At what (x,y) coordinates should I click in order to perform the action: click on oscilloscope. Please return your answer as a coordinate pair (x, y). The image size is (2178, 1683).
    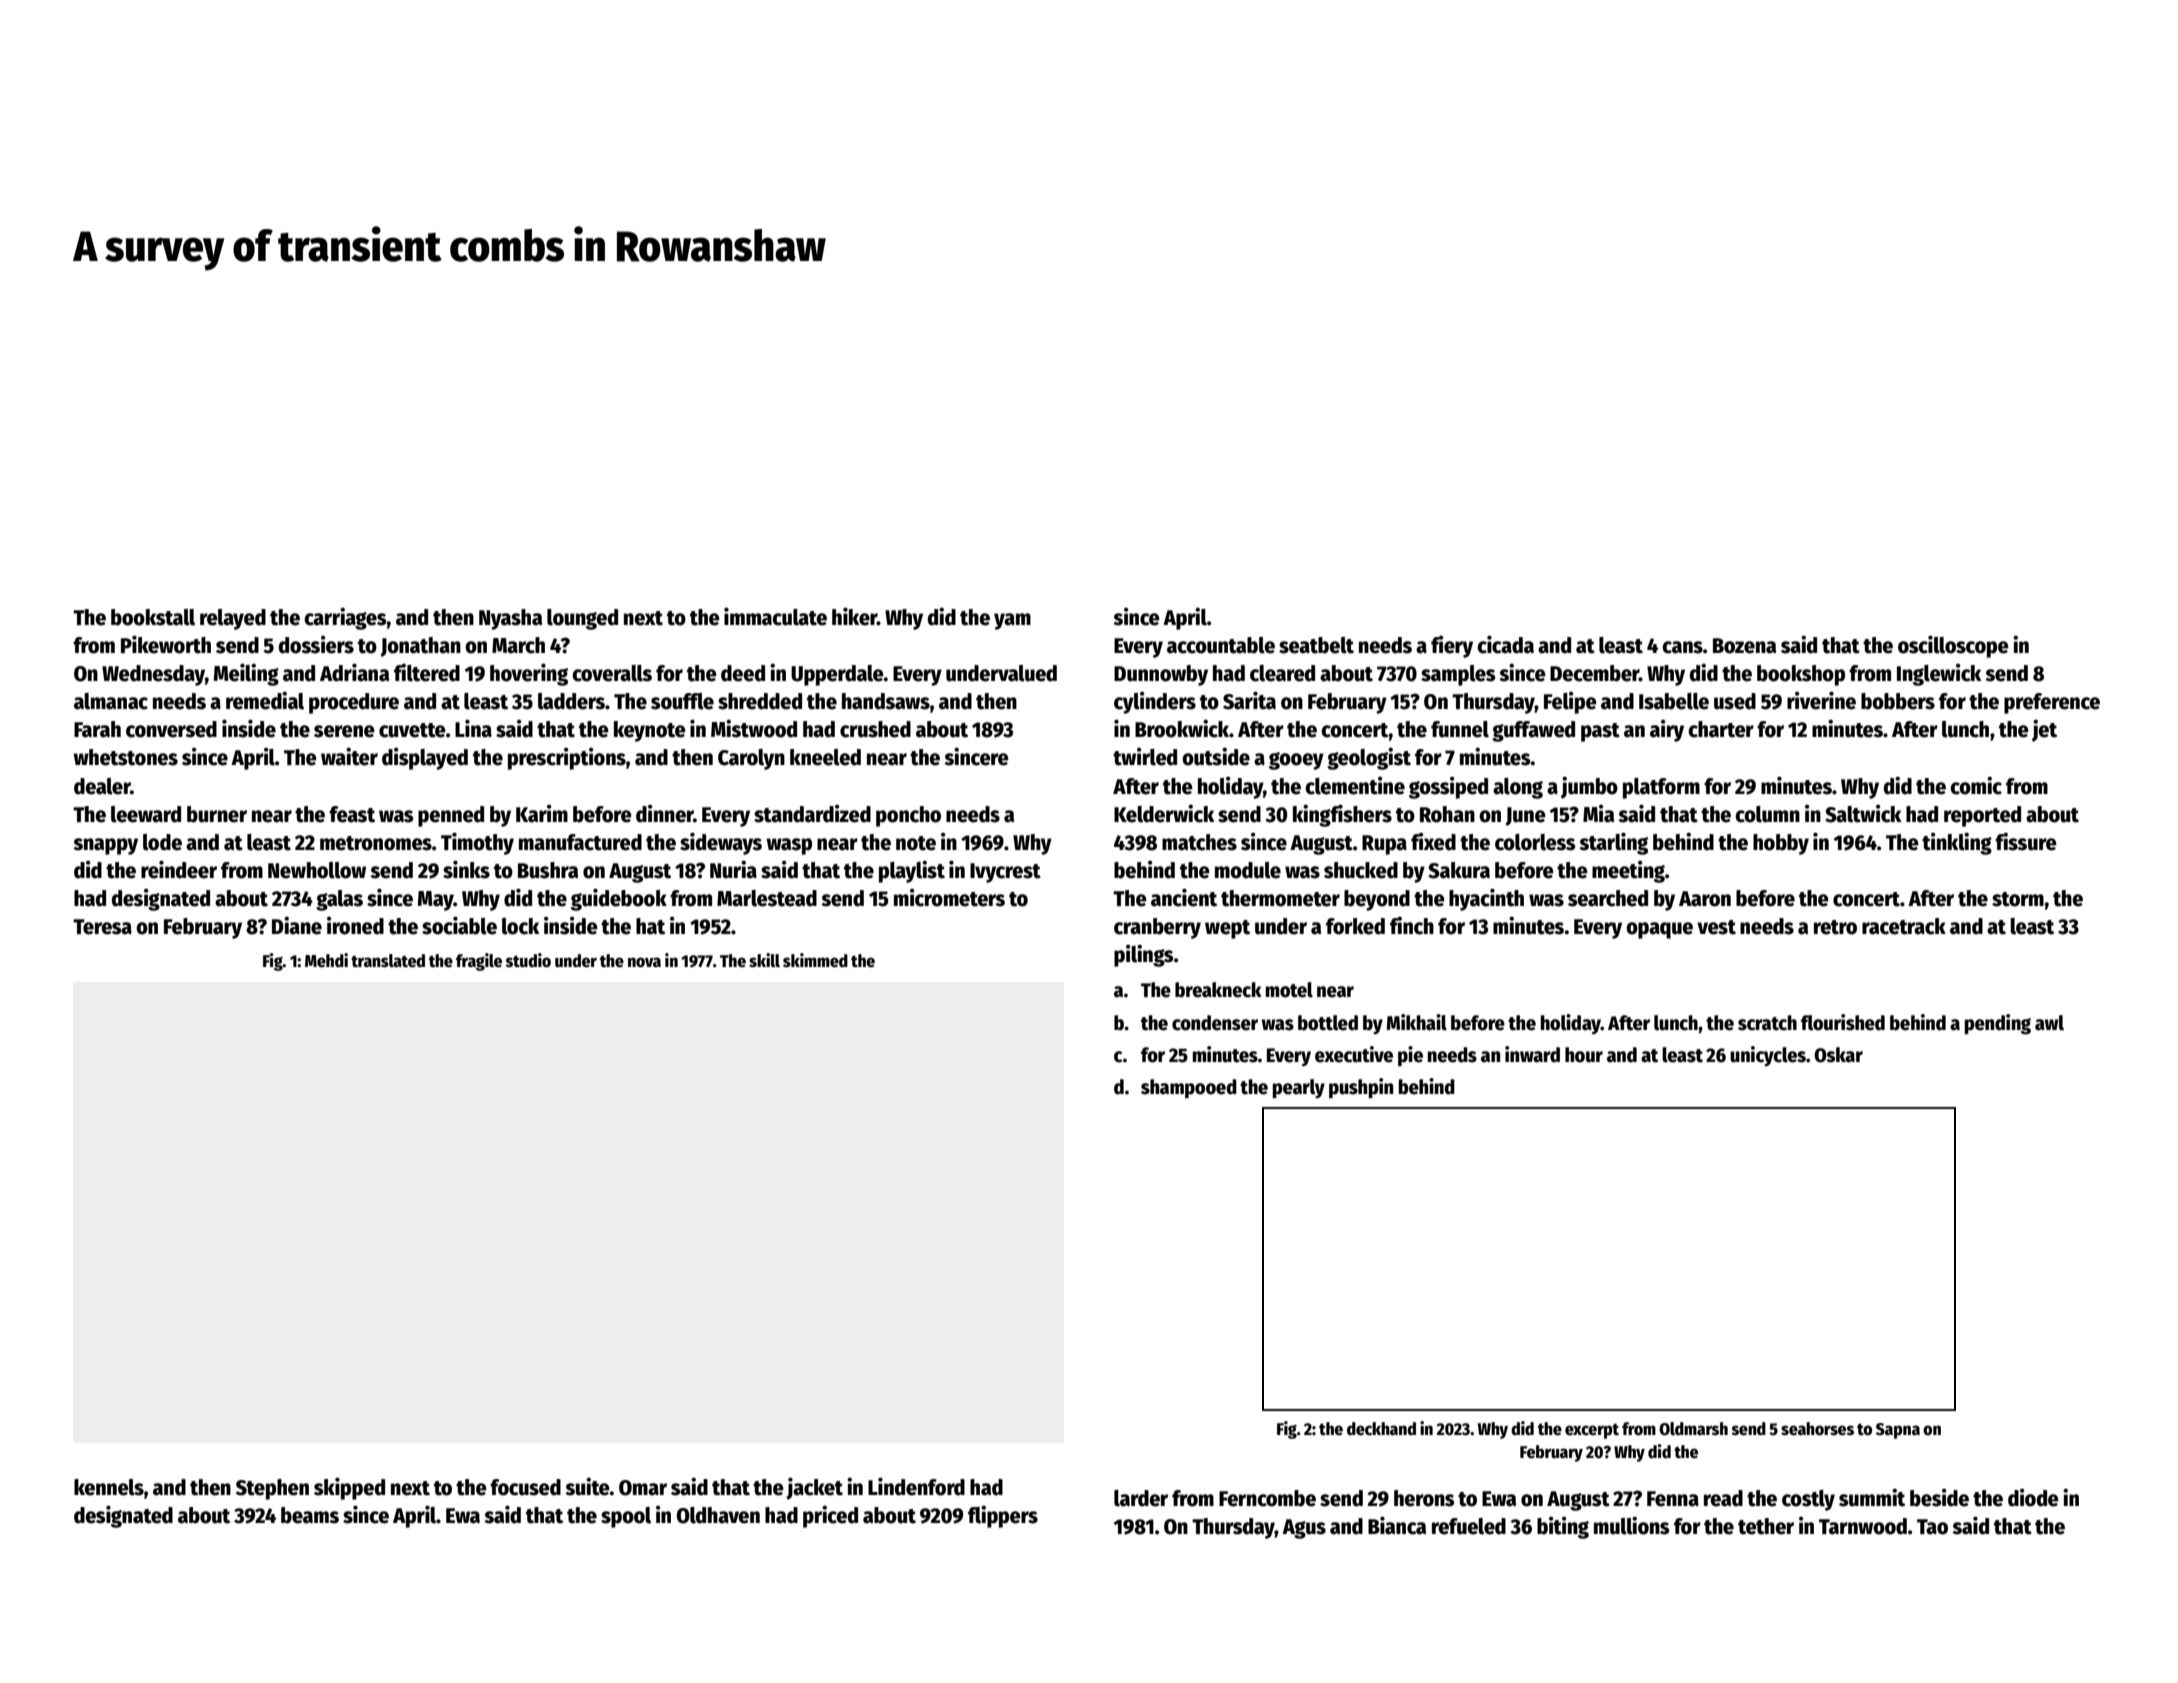
    Looking at the image, I should click on (1953, 646).
